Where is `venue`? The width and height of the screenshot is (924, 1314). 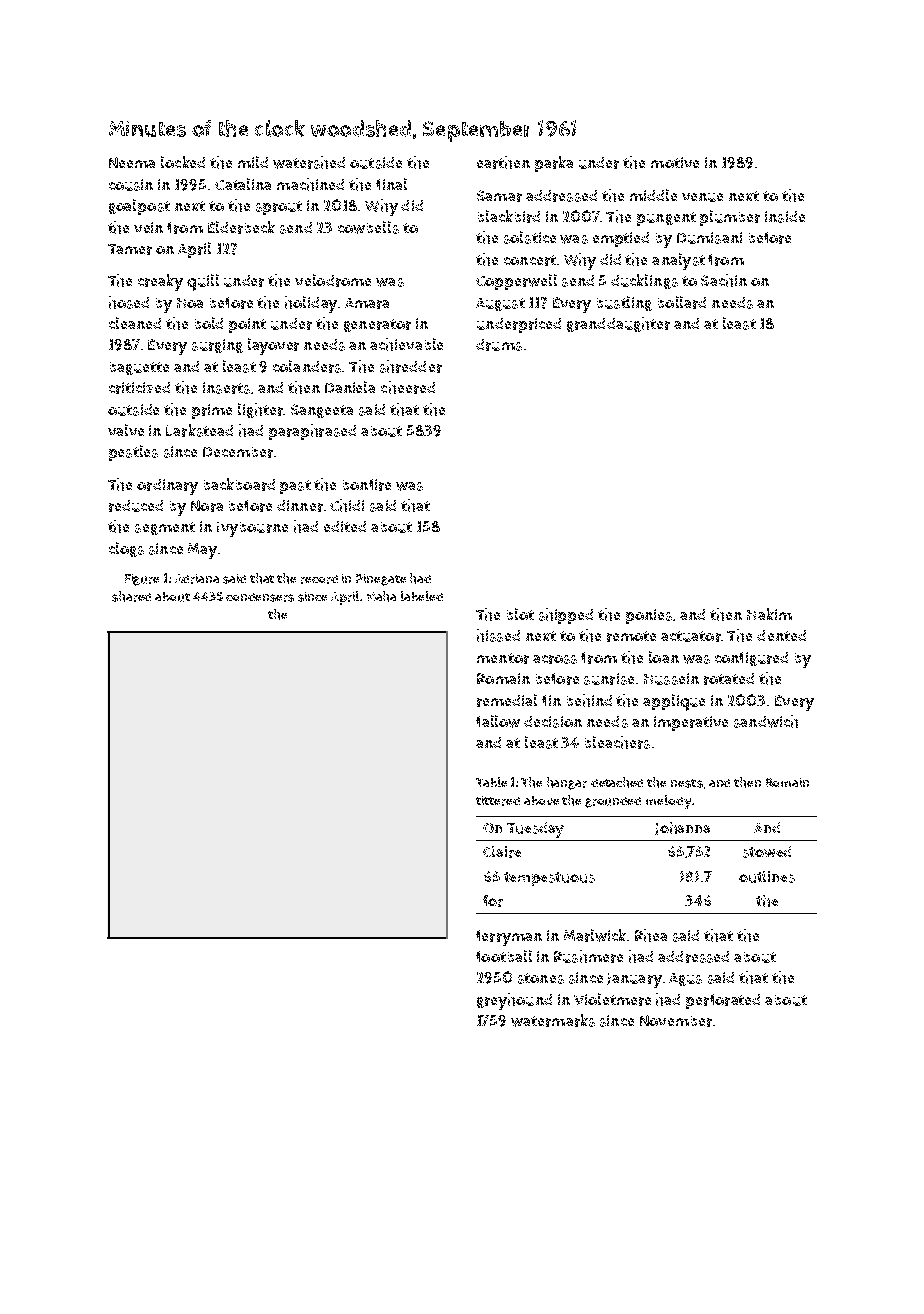 venue is located at coordinates (702, 197).
